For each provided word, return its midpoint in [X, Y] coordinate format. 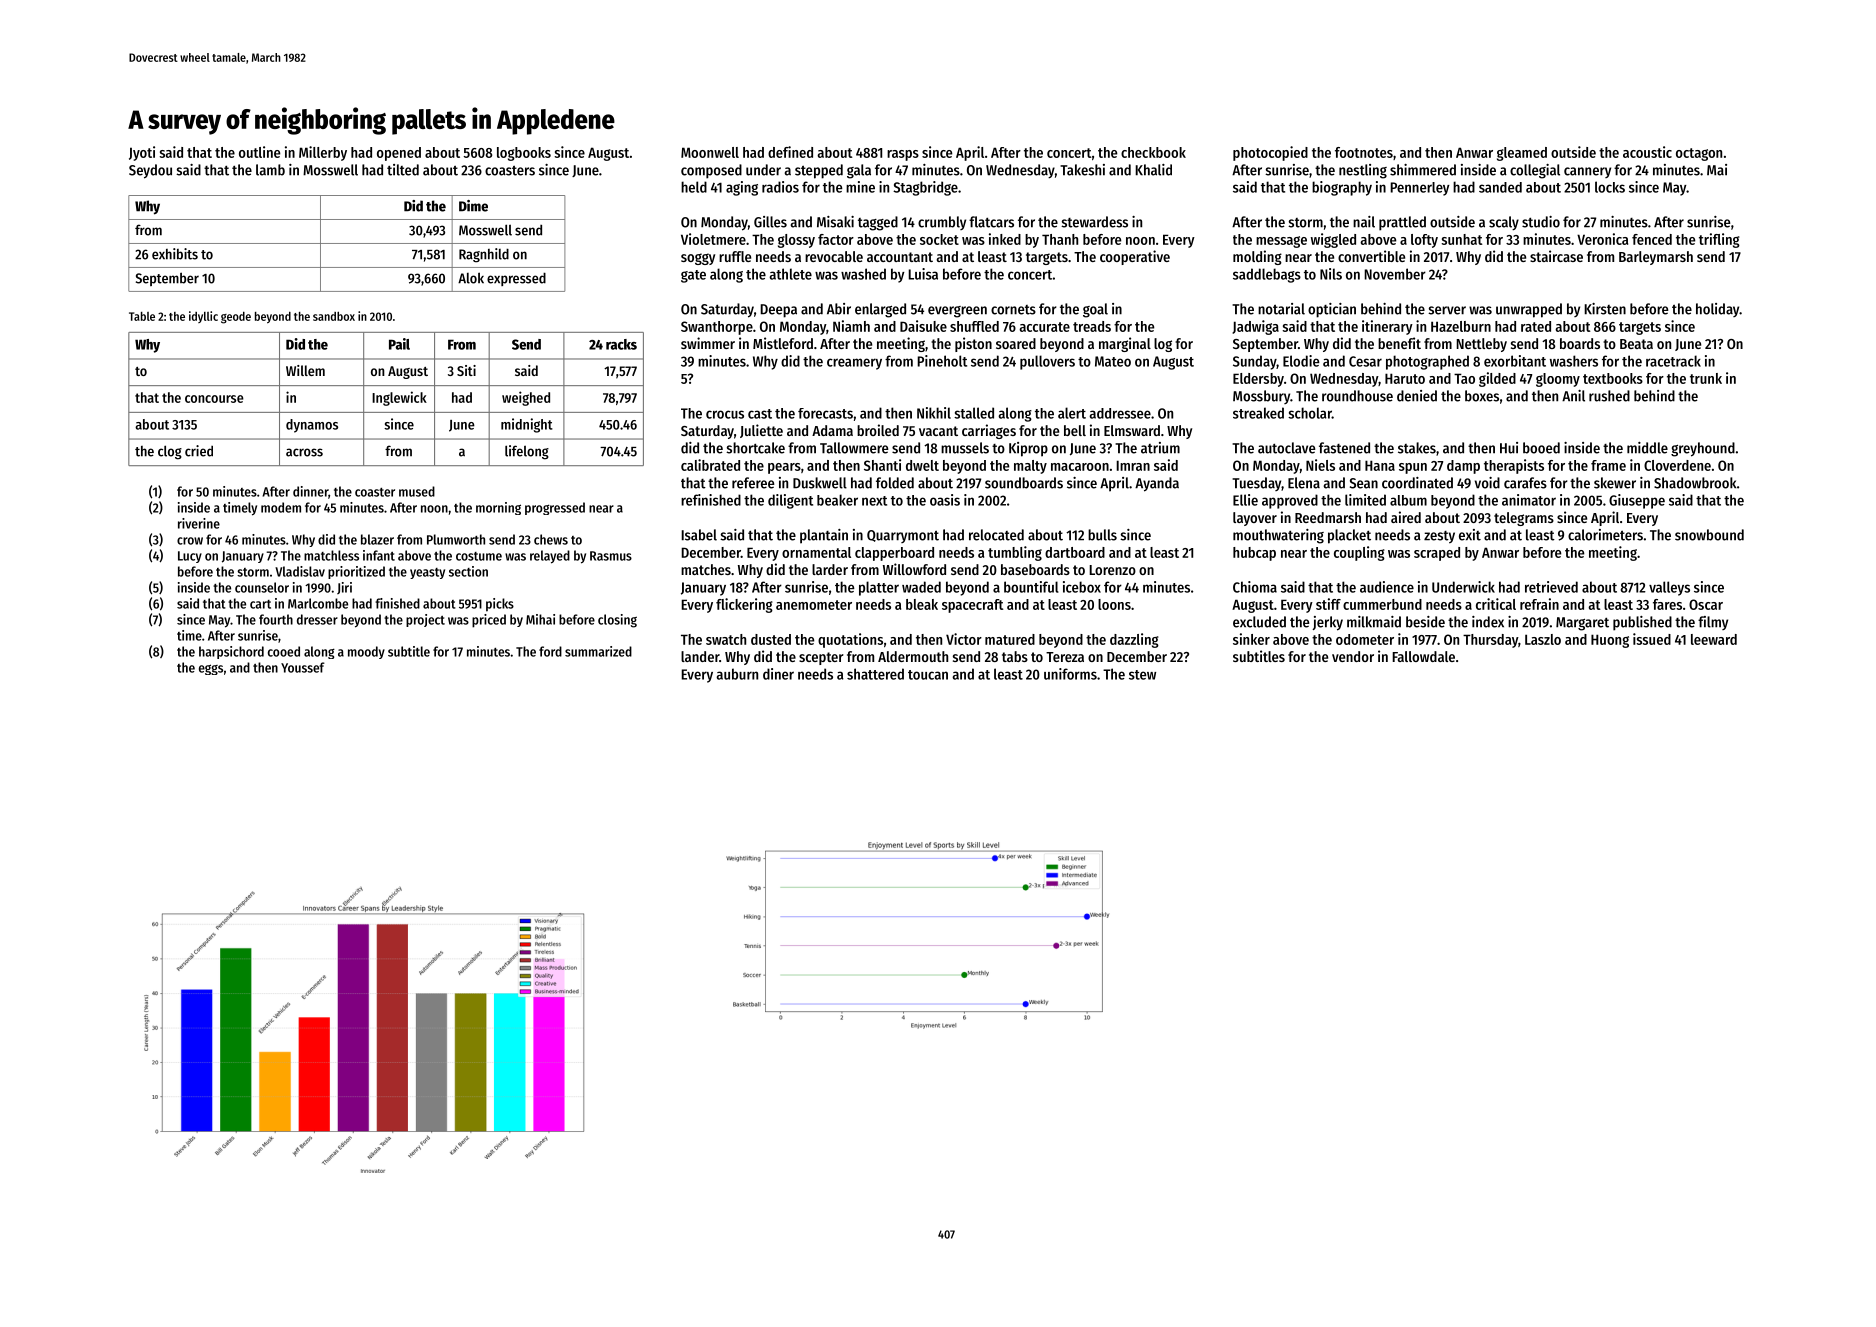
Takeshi [1082, 170]
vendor [1353, 656]
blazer [377, 539]
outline [259, 152]
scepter [821, 658]
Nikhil [934, 413]
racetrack [1673, 361]
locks [1610, 187]
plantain [824, 536]
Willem [305, 370]
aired [1406, 517]
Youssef [303, 667]
